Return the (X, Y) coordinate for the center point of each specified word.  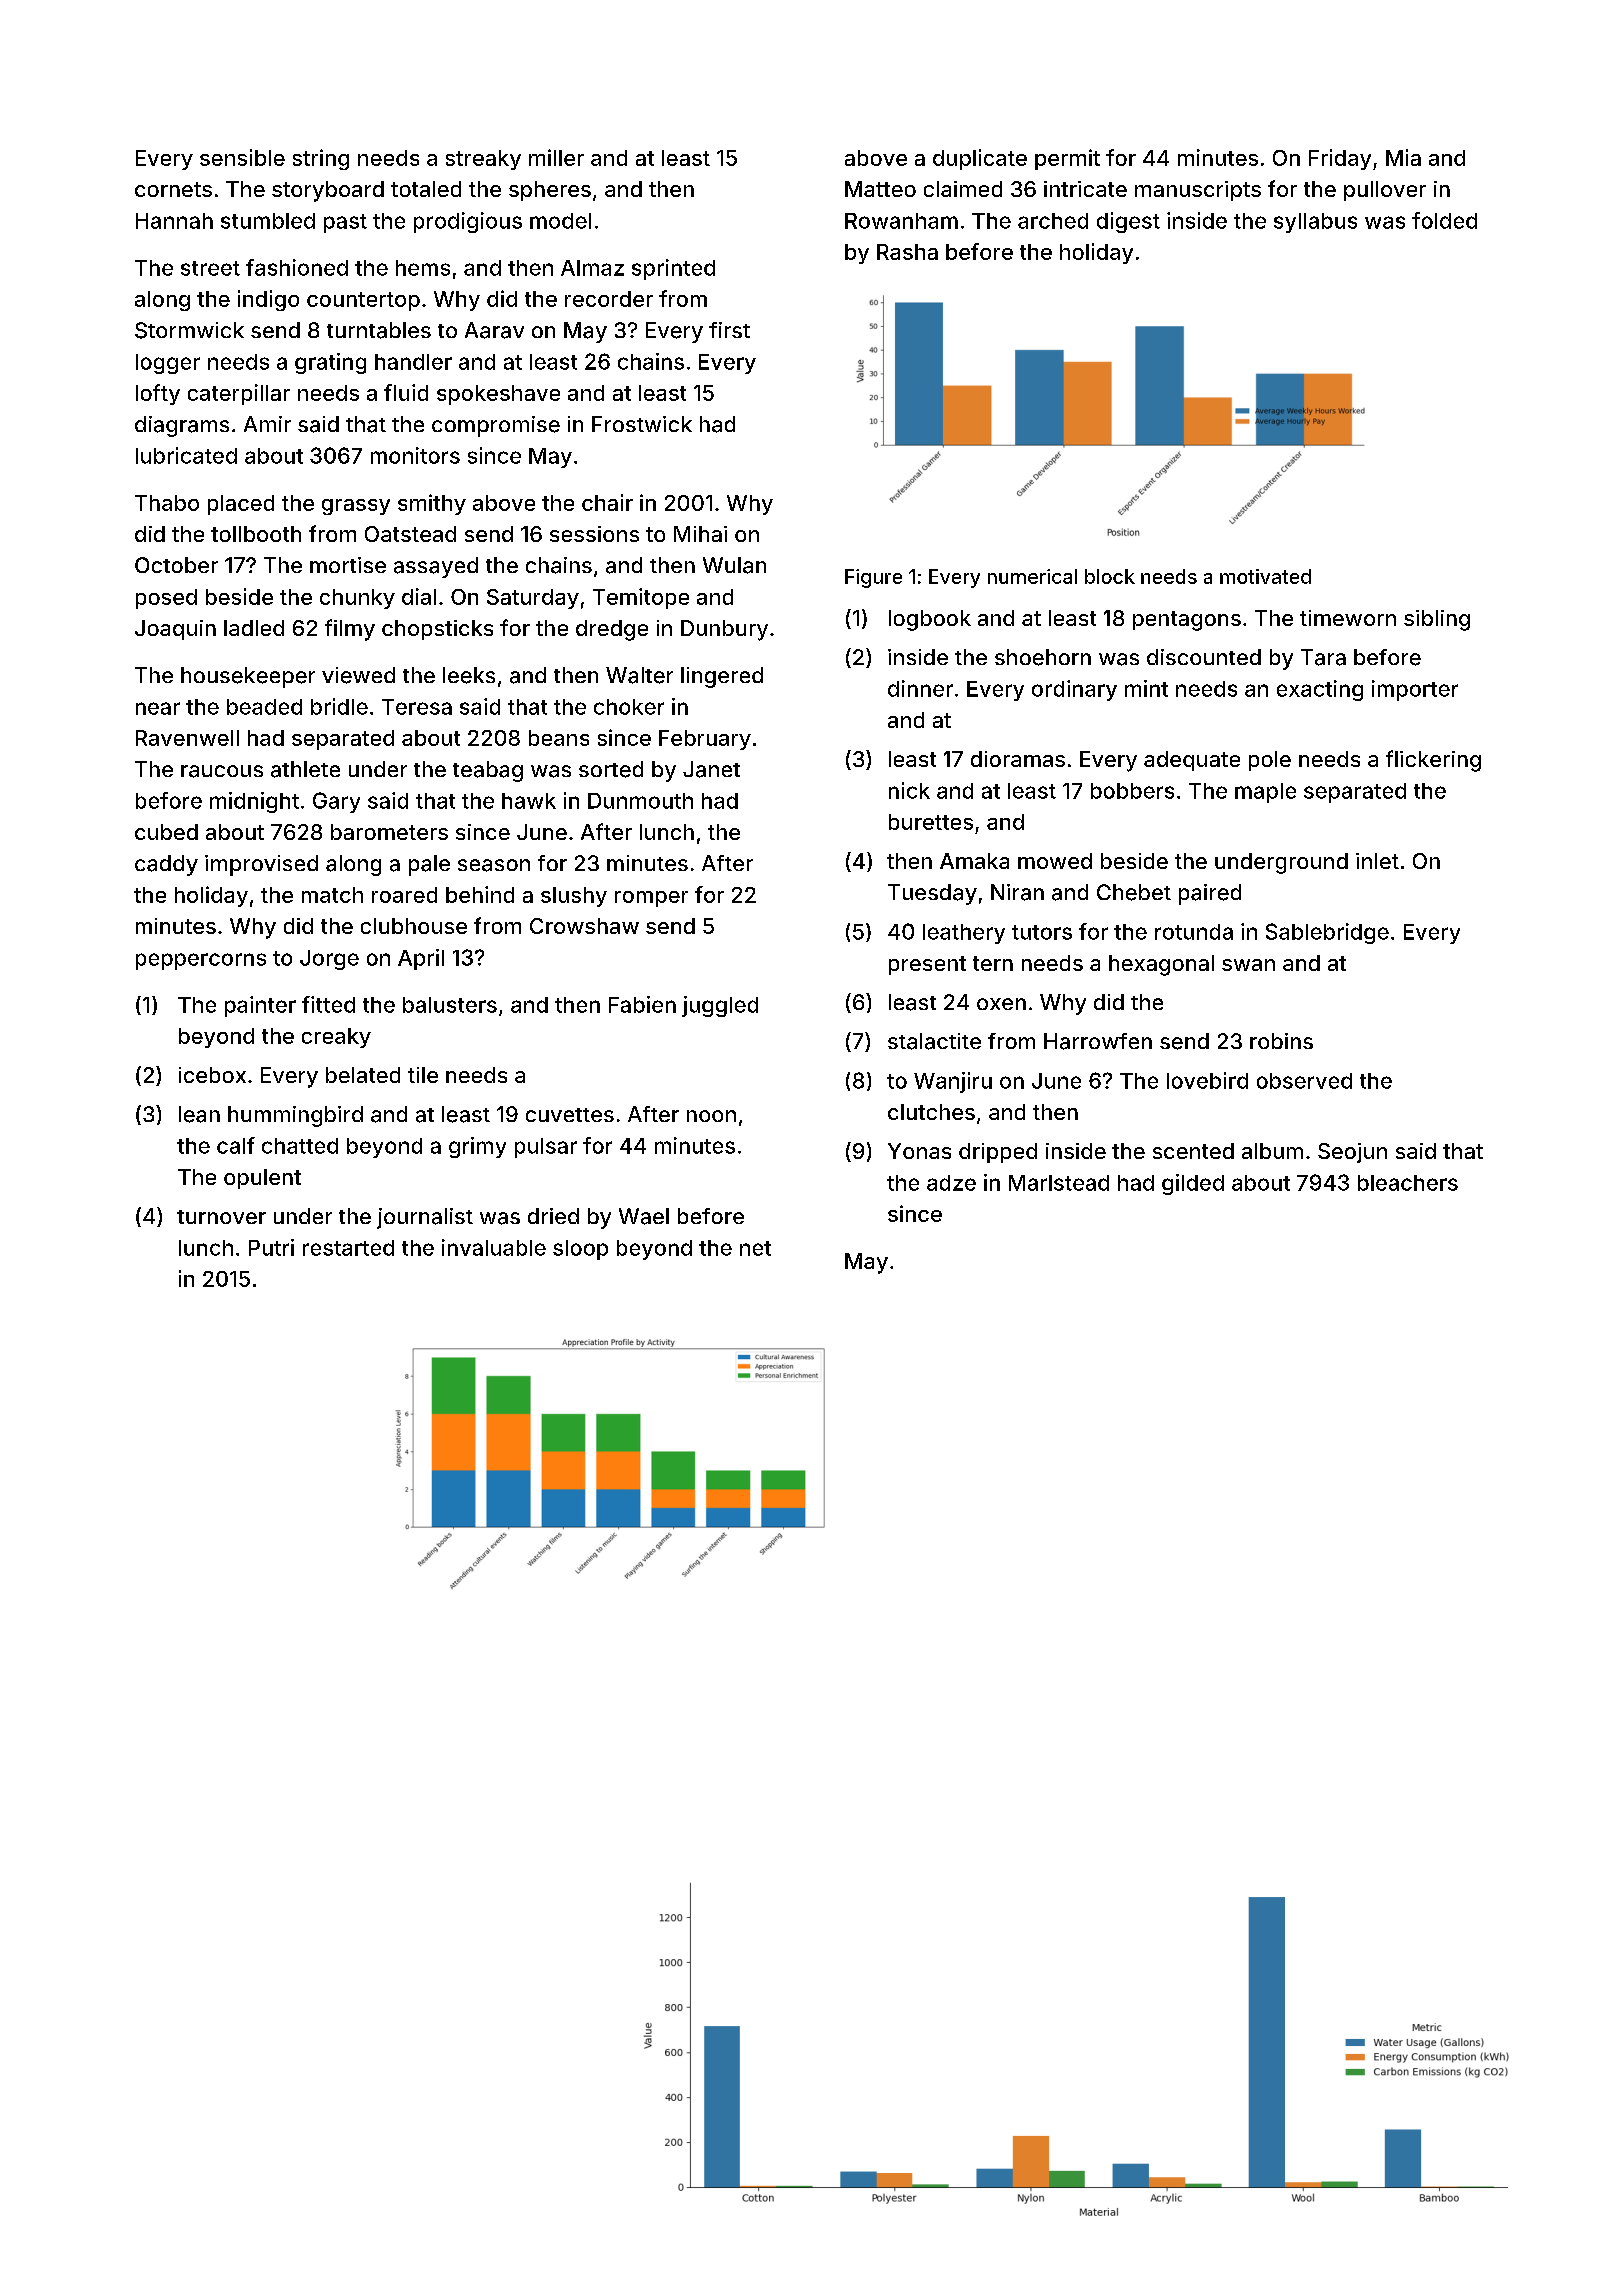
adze (951, 1183)
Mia (1403, 157)
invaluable (494, 1247)
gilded (1193, 1184)
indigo (268, 300)
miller (556, 157)
